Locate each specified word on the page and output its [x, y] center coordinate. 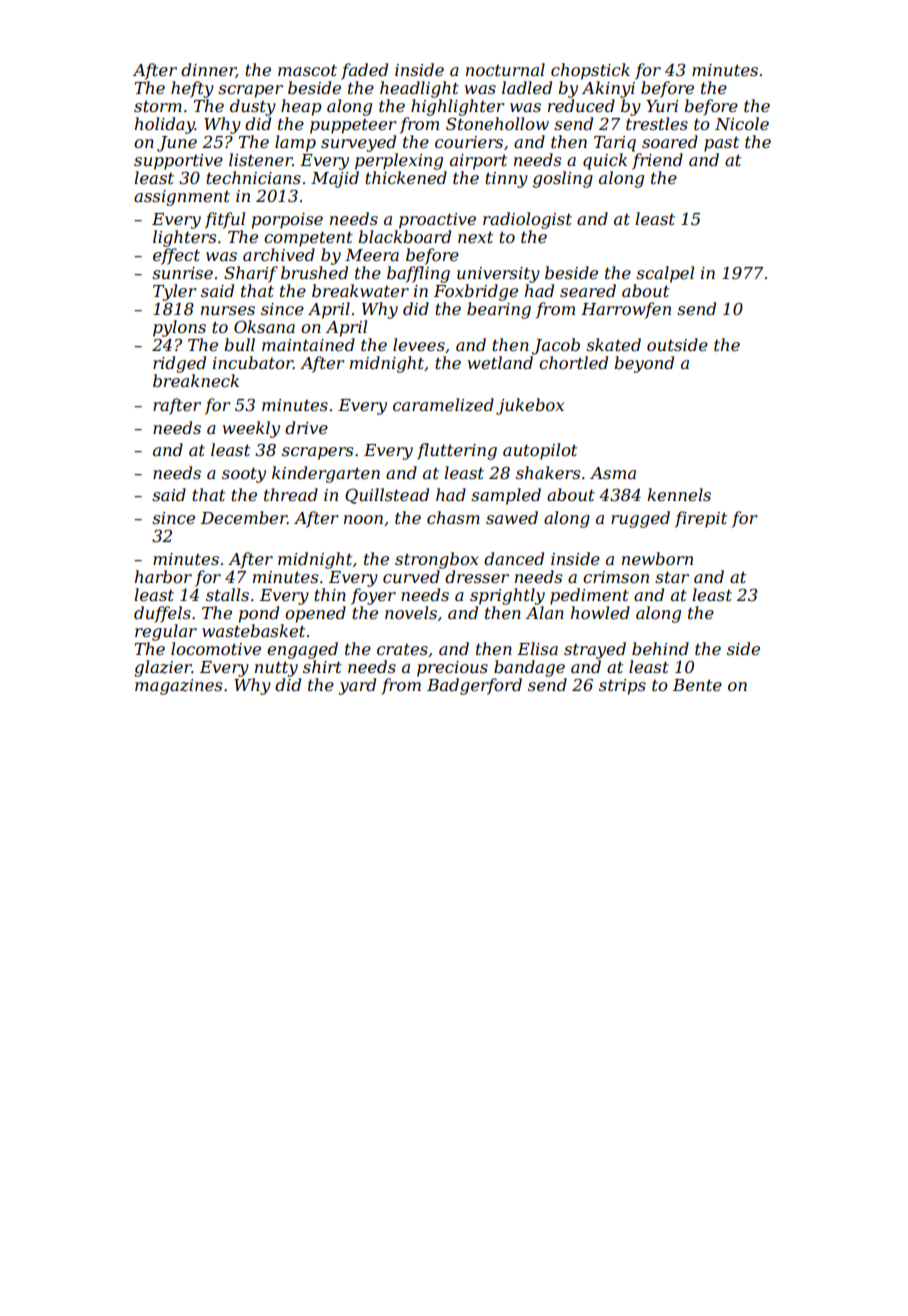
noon [363, 519]
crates [402, 649]
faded [364, 71]
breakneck [196, 380]
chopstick [590, 71]
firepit [701, 519]
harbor [163, 576]
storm [158, 106]
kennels [679, 494]
